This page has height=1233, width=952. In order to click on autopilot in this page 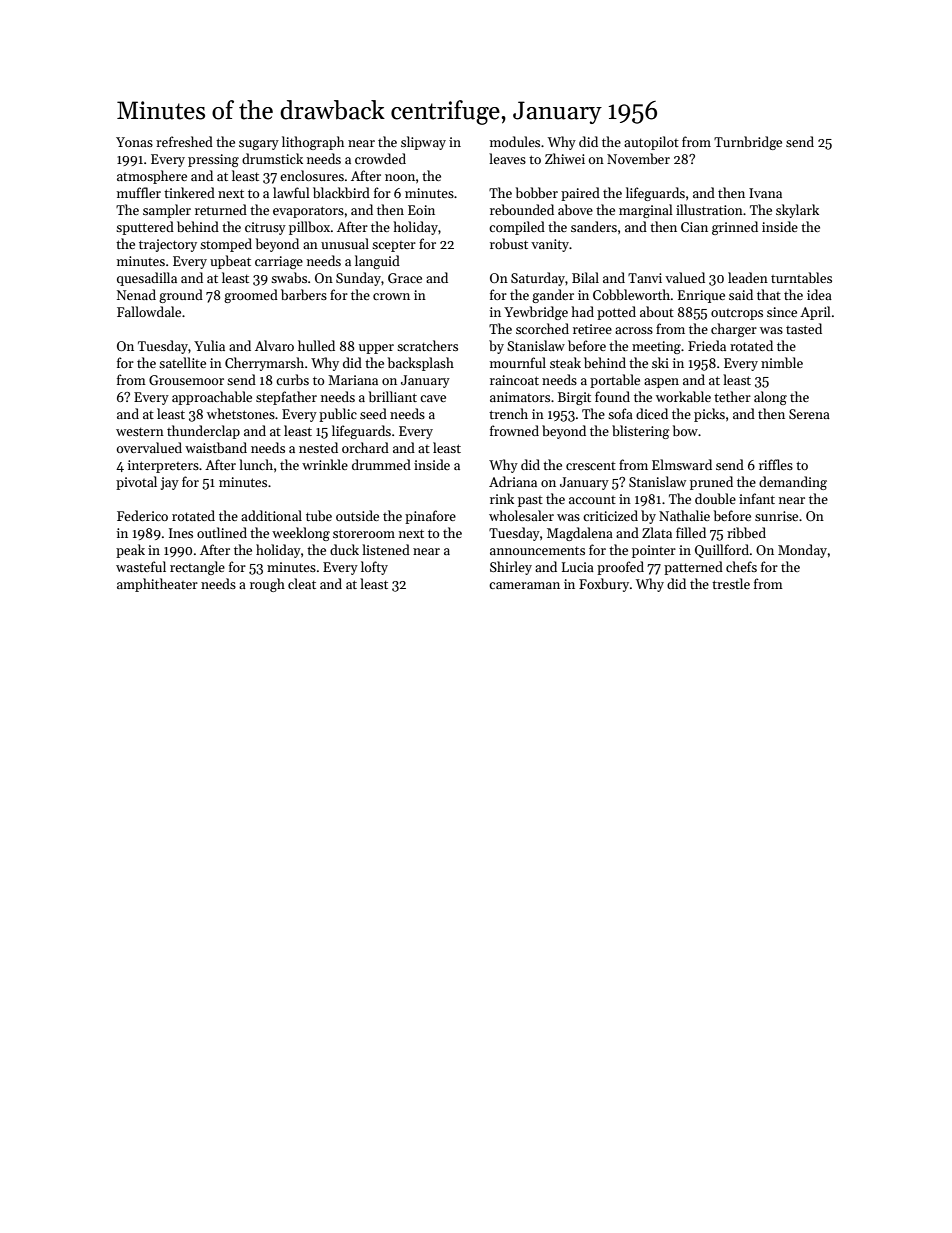, I will do `click(651, 143)`.
